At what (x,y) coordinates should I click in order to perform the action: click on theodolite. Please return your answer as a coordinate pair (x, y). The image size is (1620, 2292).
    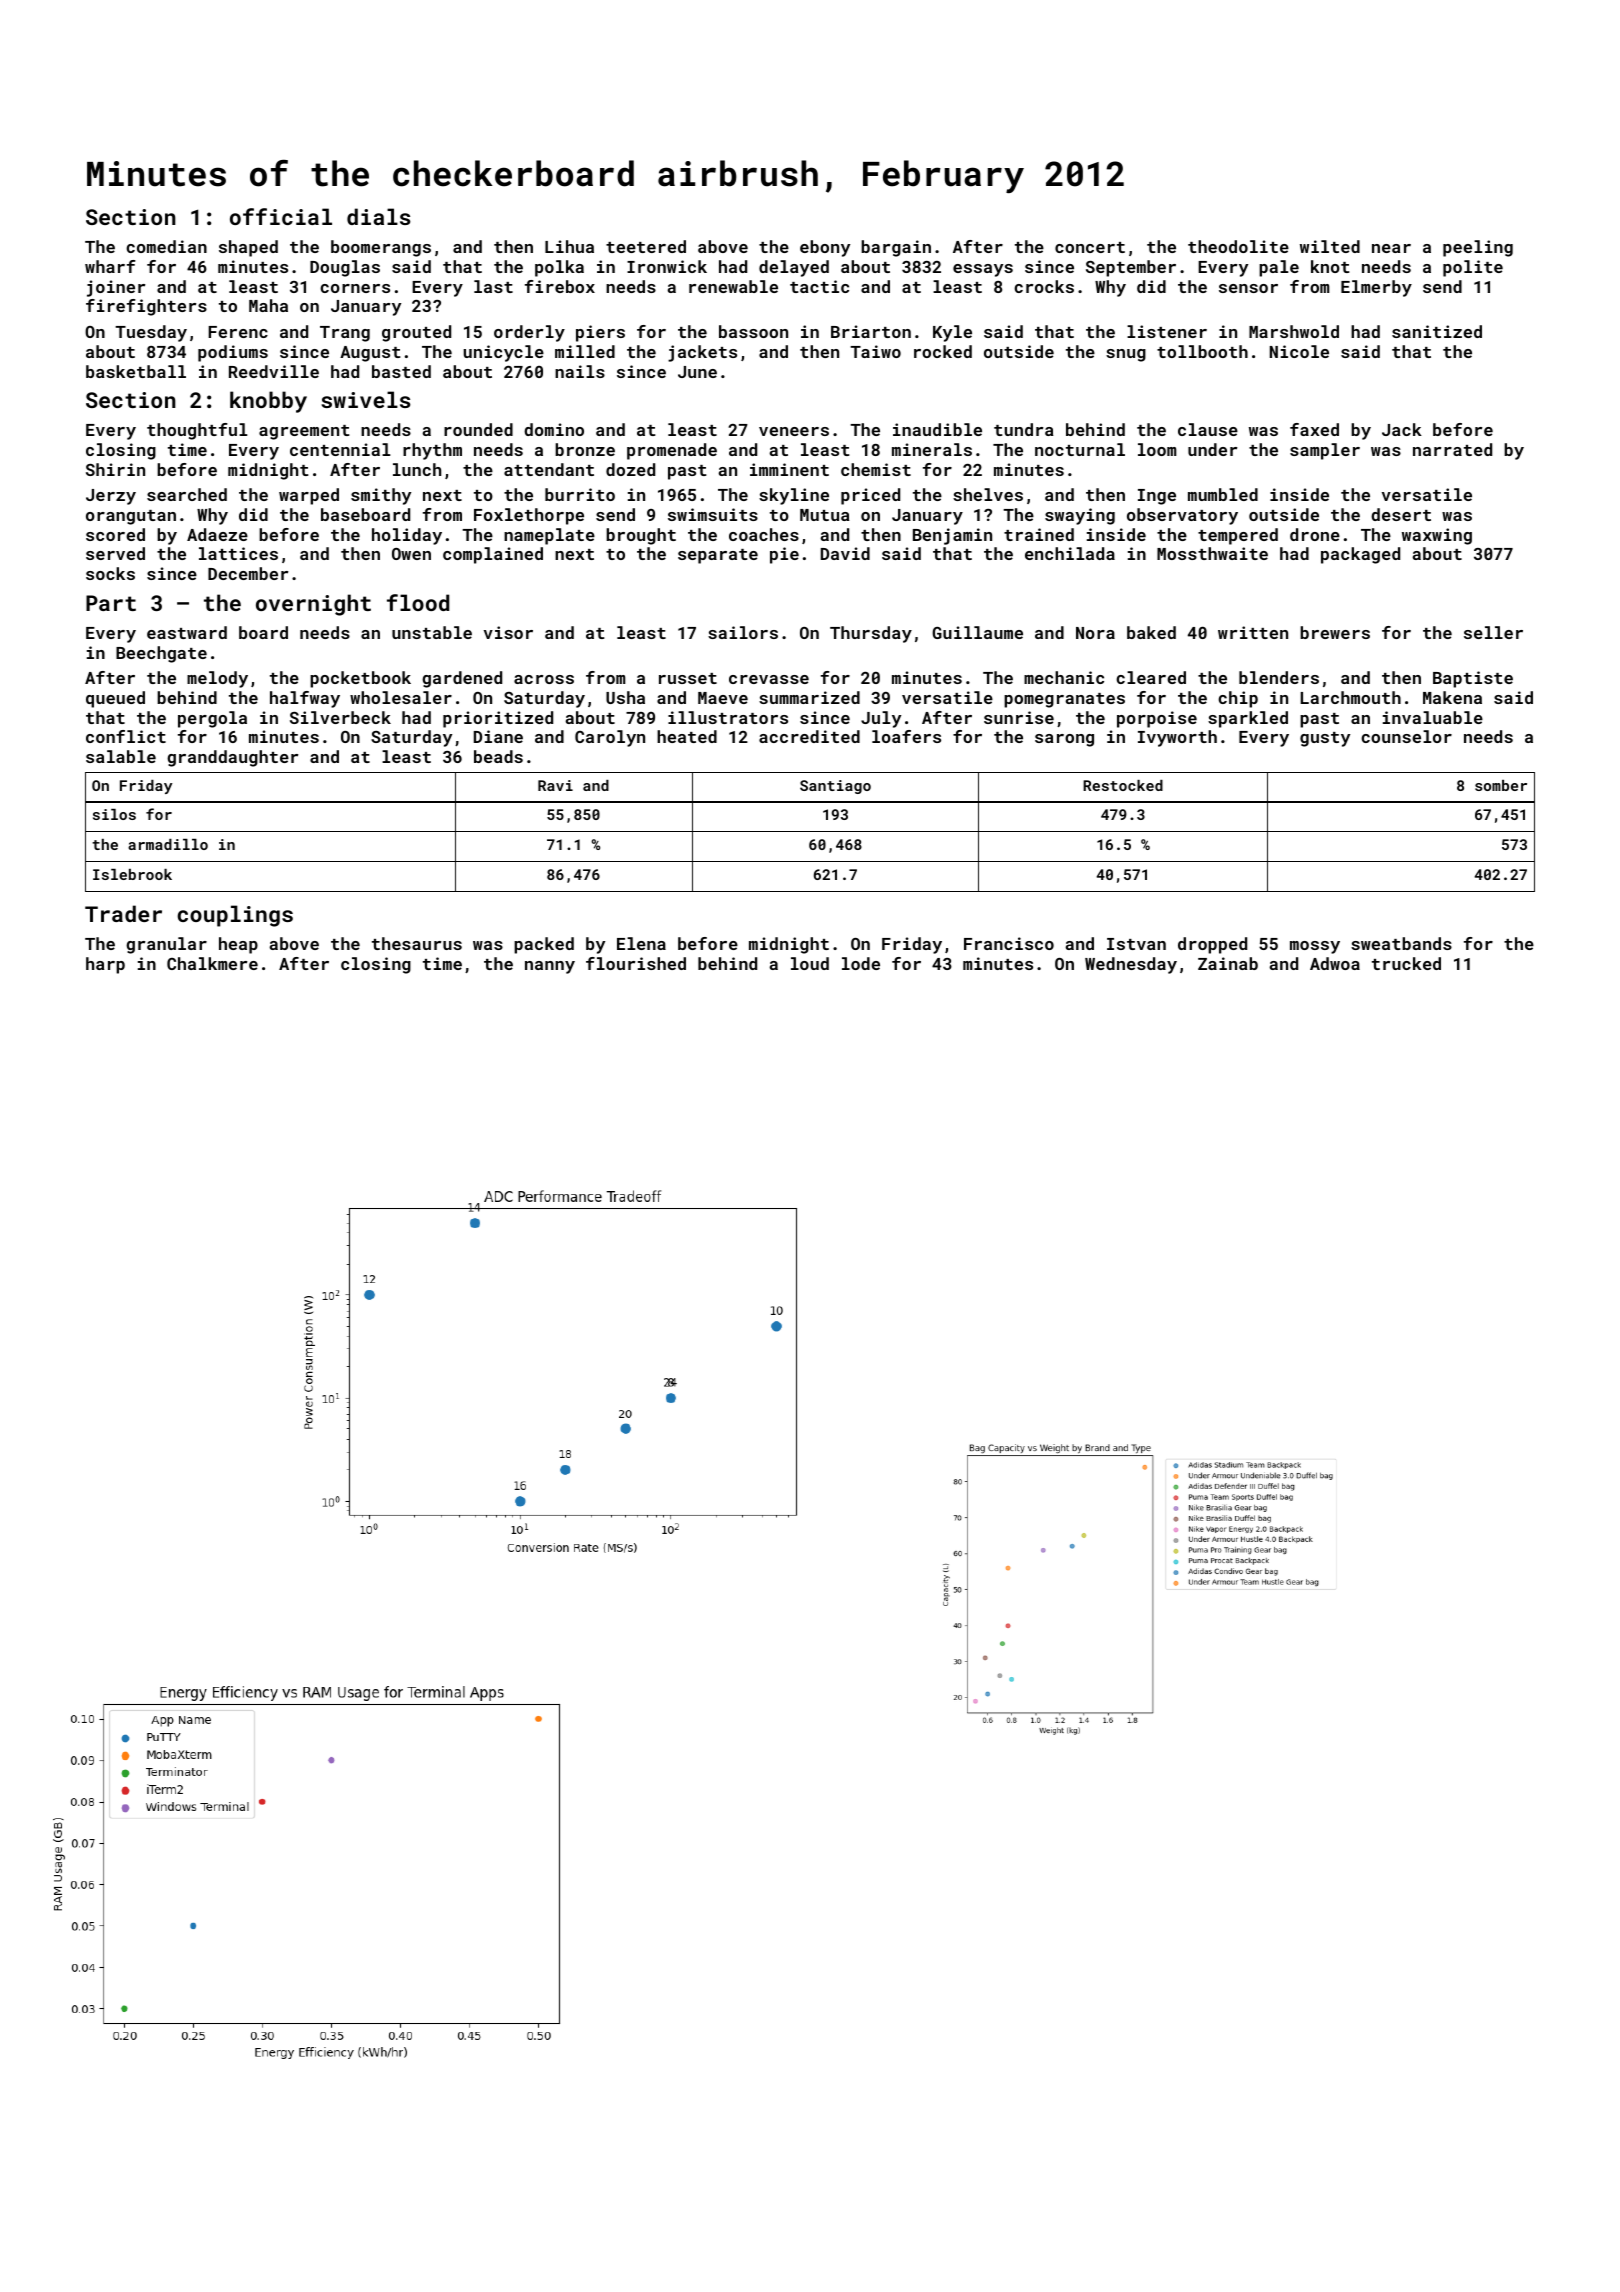
    Looking at the image, I should click on (1238, 246).
